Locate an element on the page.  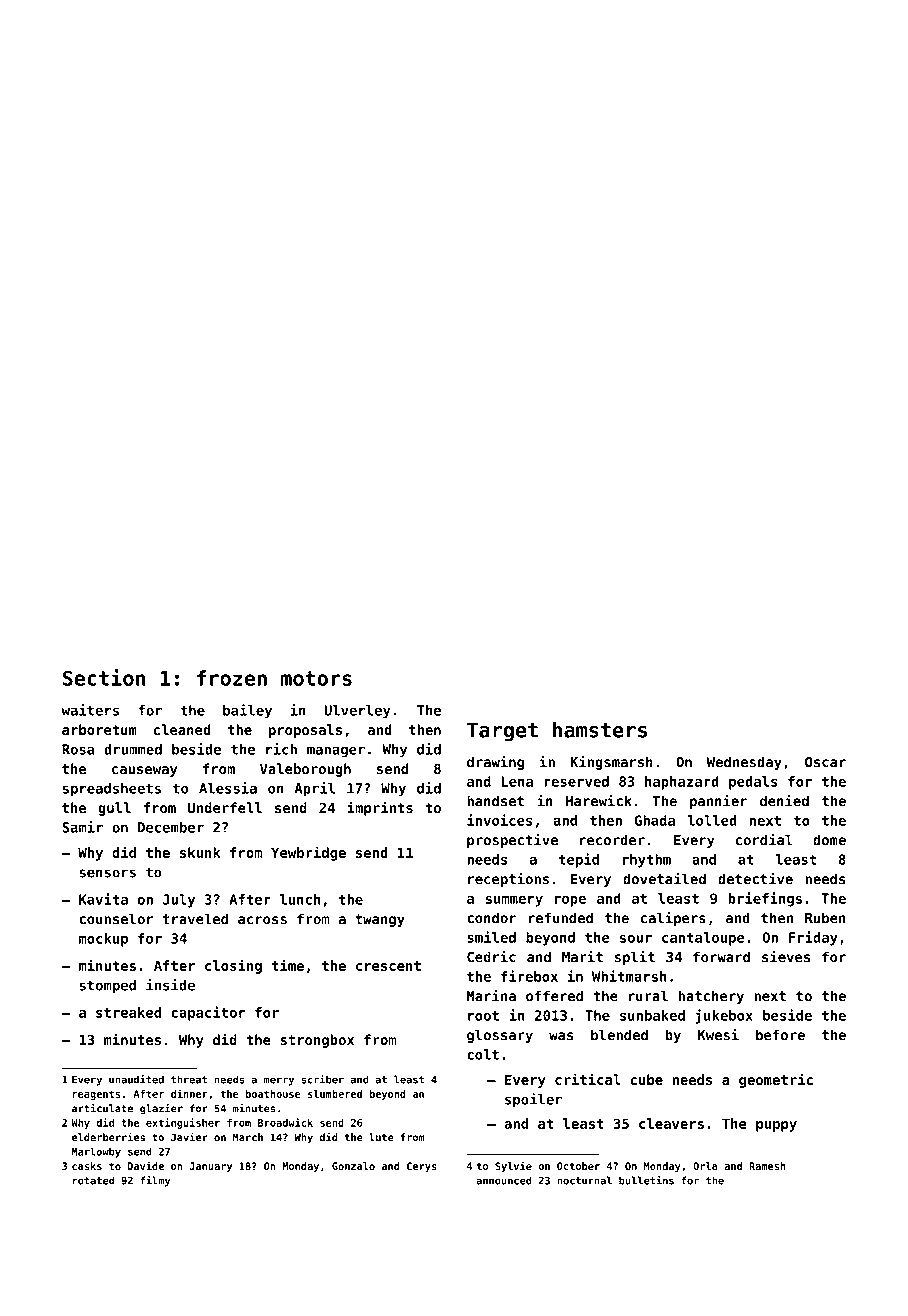
across is located at coordinates (262, 920).
